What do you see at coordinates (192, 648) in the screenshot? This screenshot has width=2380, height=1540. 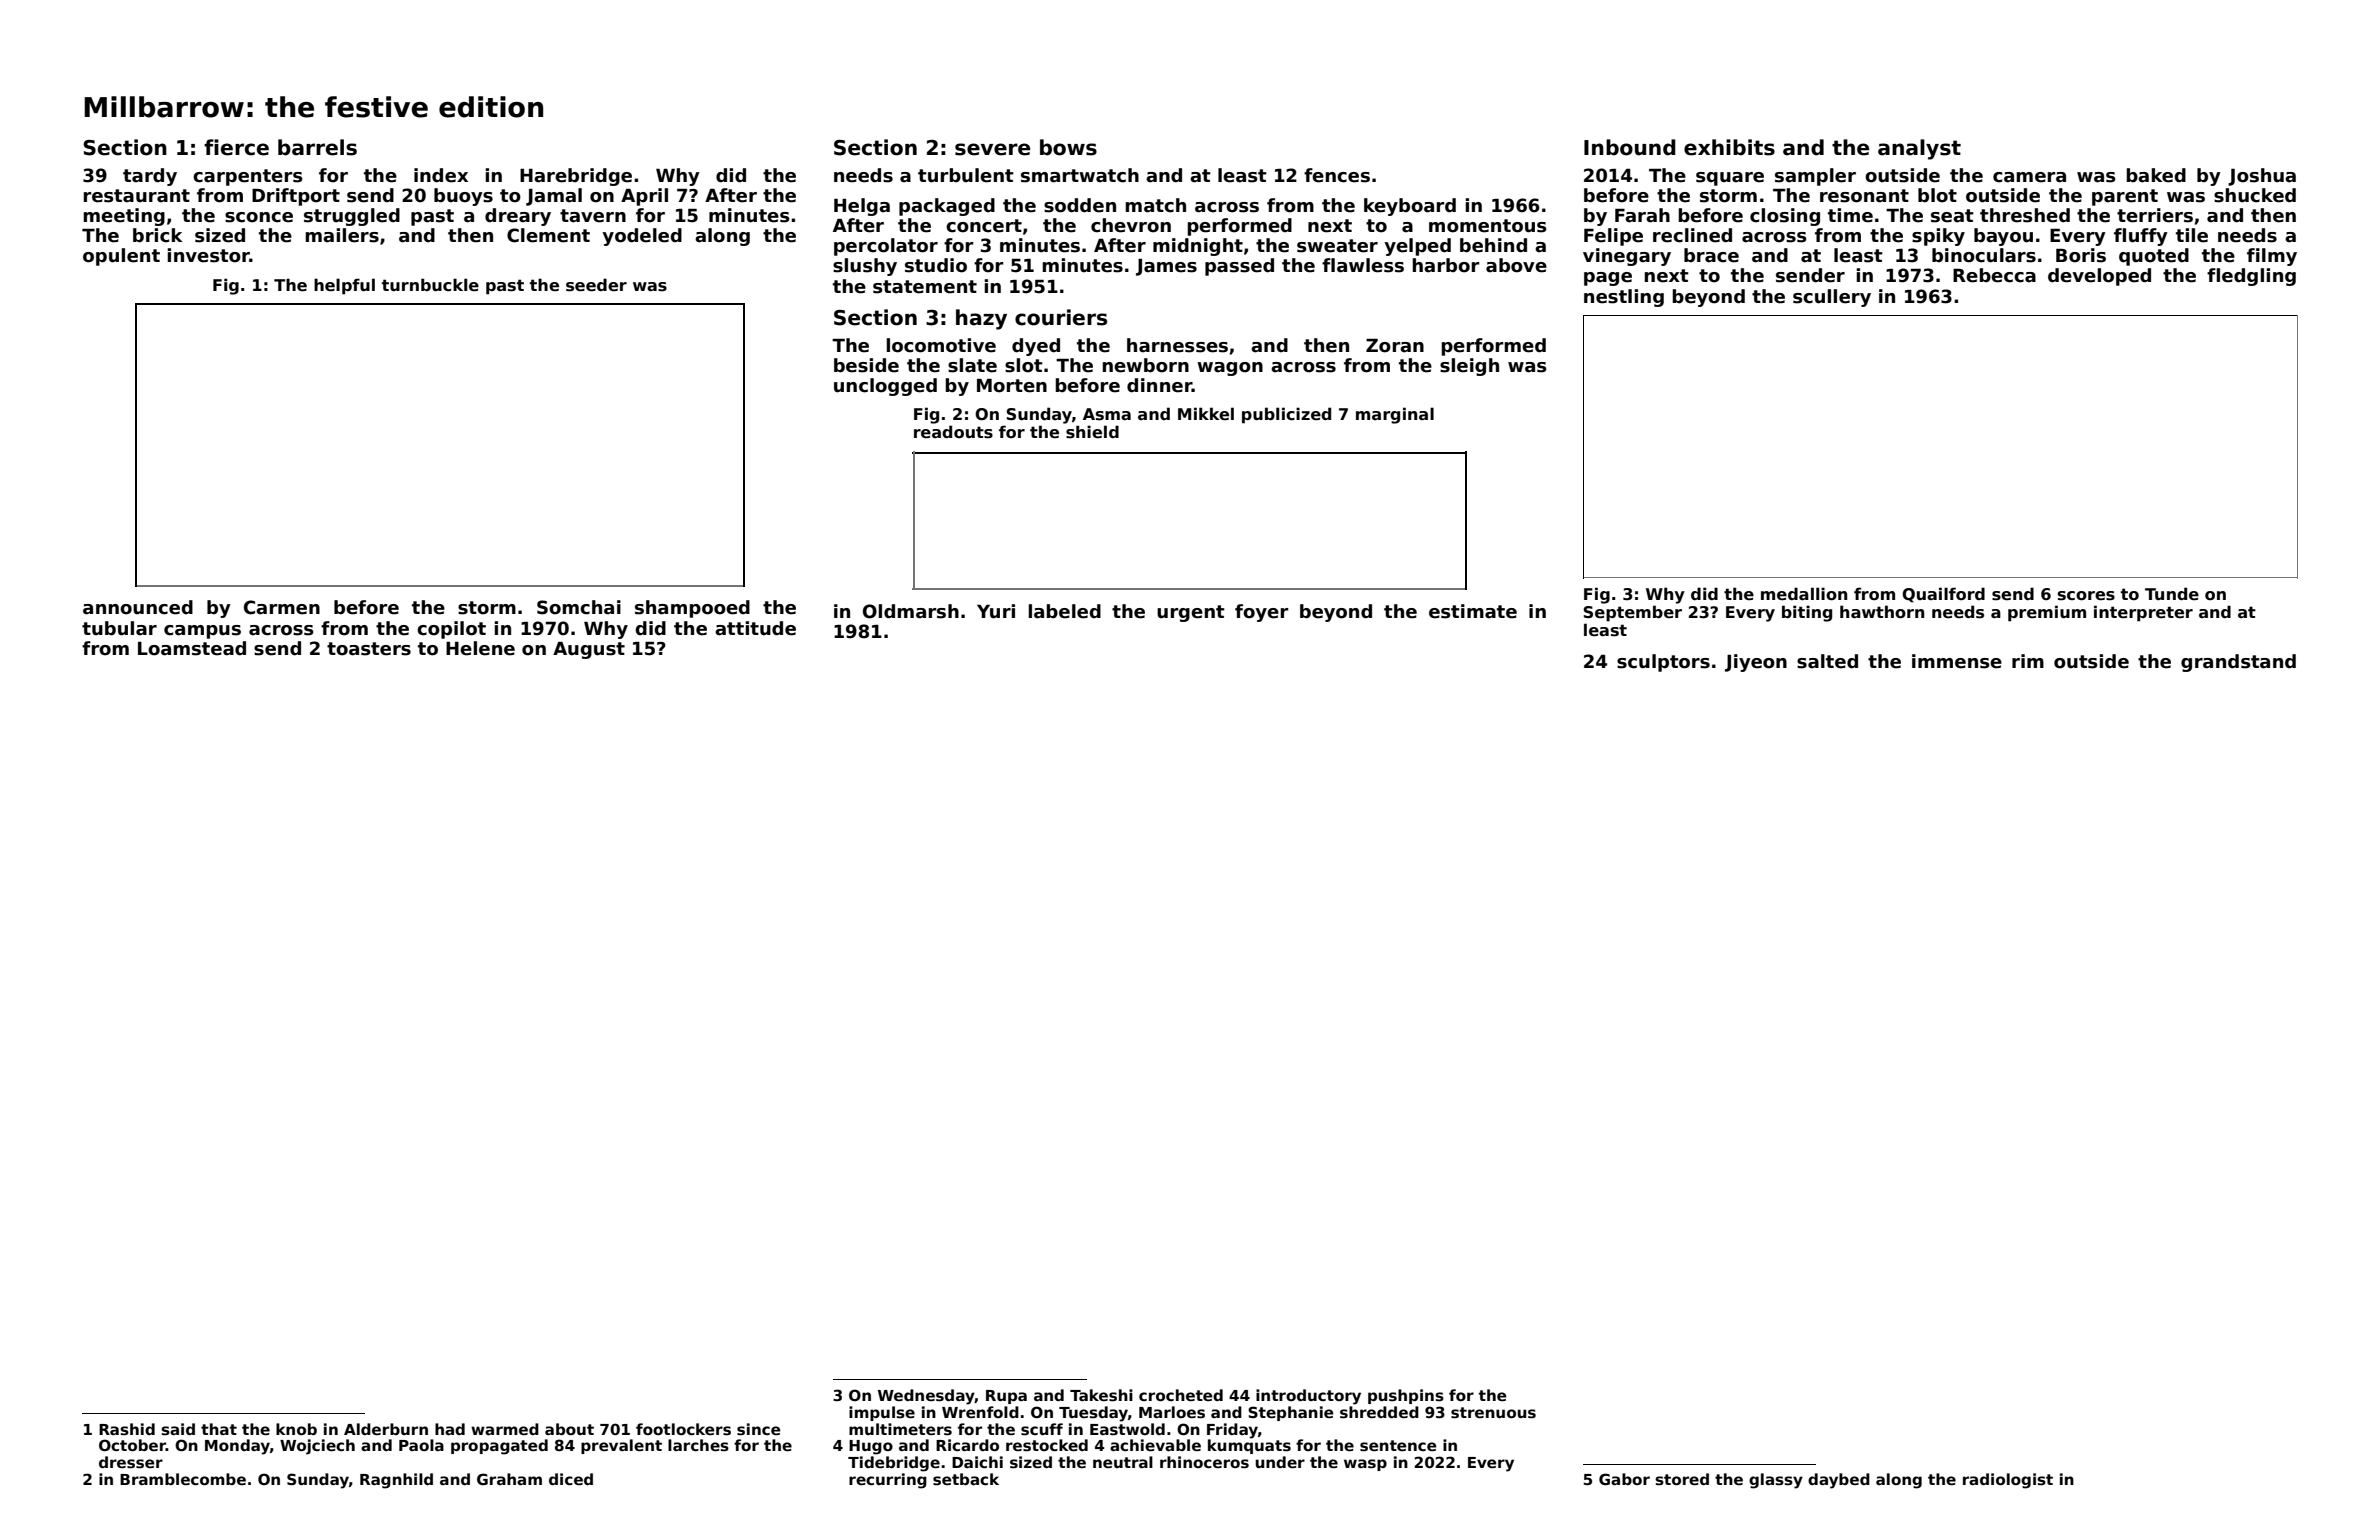 I see `Loamstead` at bounding box center [192, 648].
